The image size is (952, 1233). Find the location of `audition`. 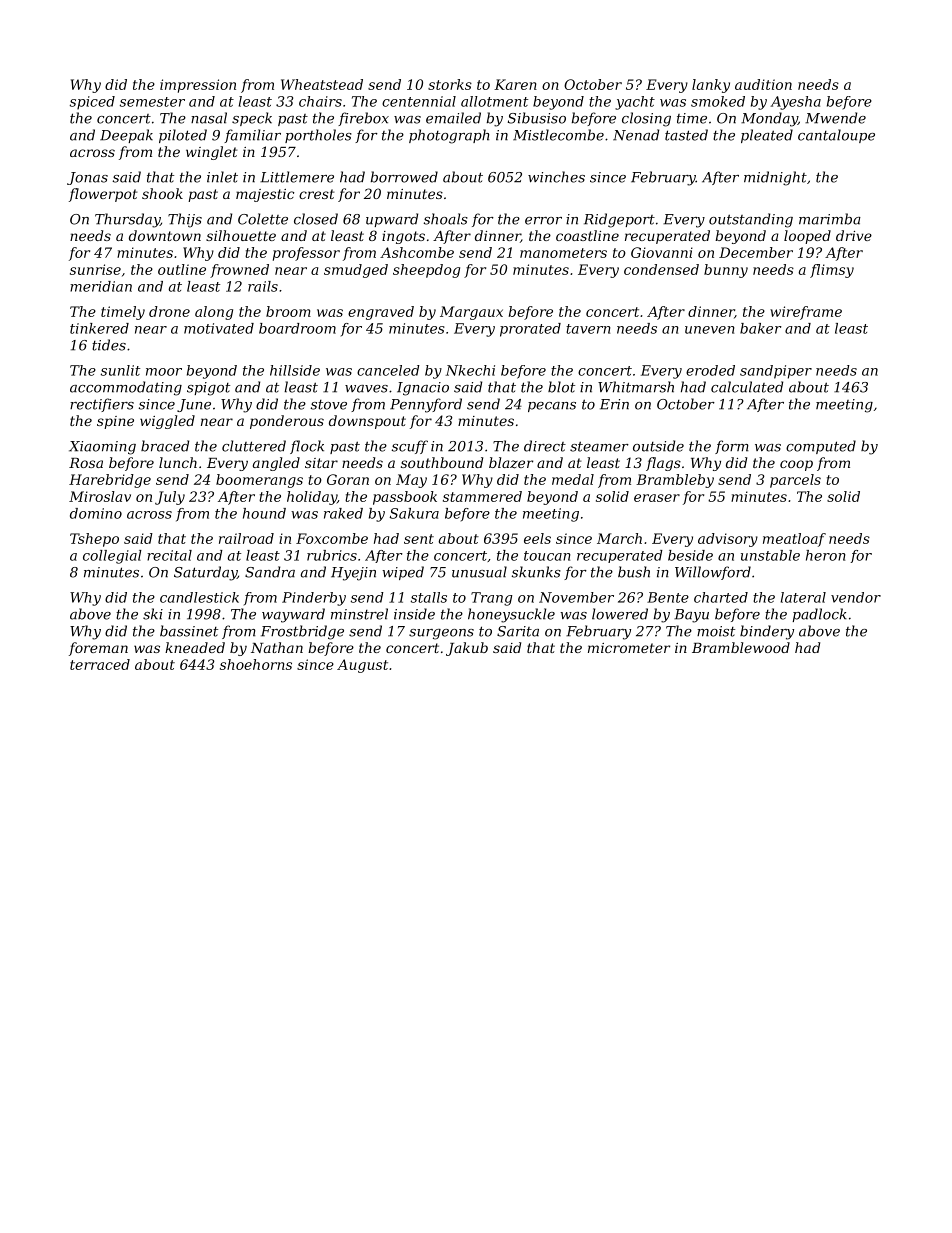

audition is located at coordinates (763, 84).
